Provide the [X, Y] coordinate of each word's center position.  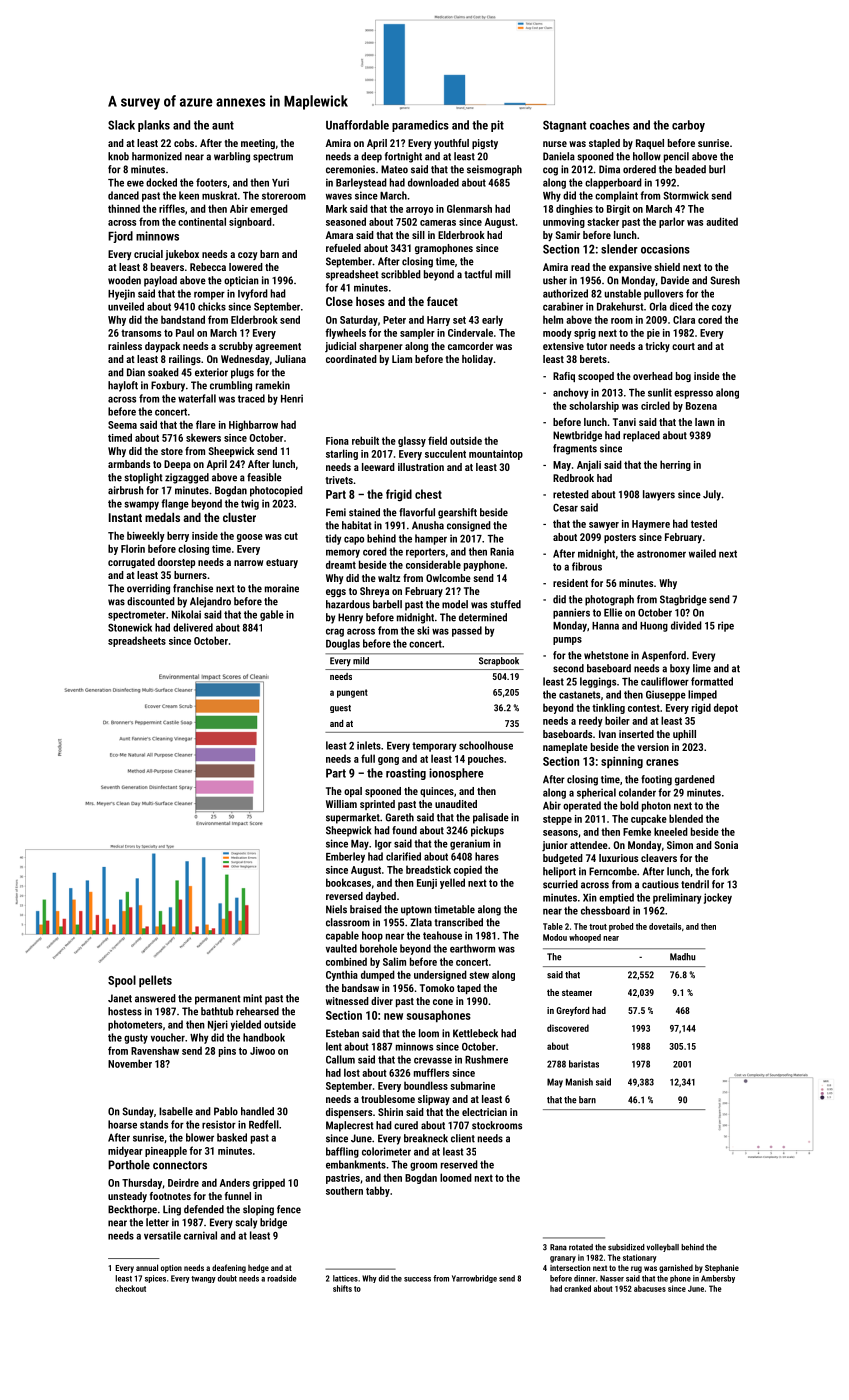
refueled [343, 248]
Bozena [701, 406]
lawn [705, 422]
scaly [246, 1223]
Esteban [342, 1033]
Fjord [120, 237]
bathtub [217, 1011]
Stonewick [130, 627]
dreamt [341, 564]
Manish [579, 1082]
